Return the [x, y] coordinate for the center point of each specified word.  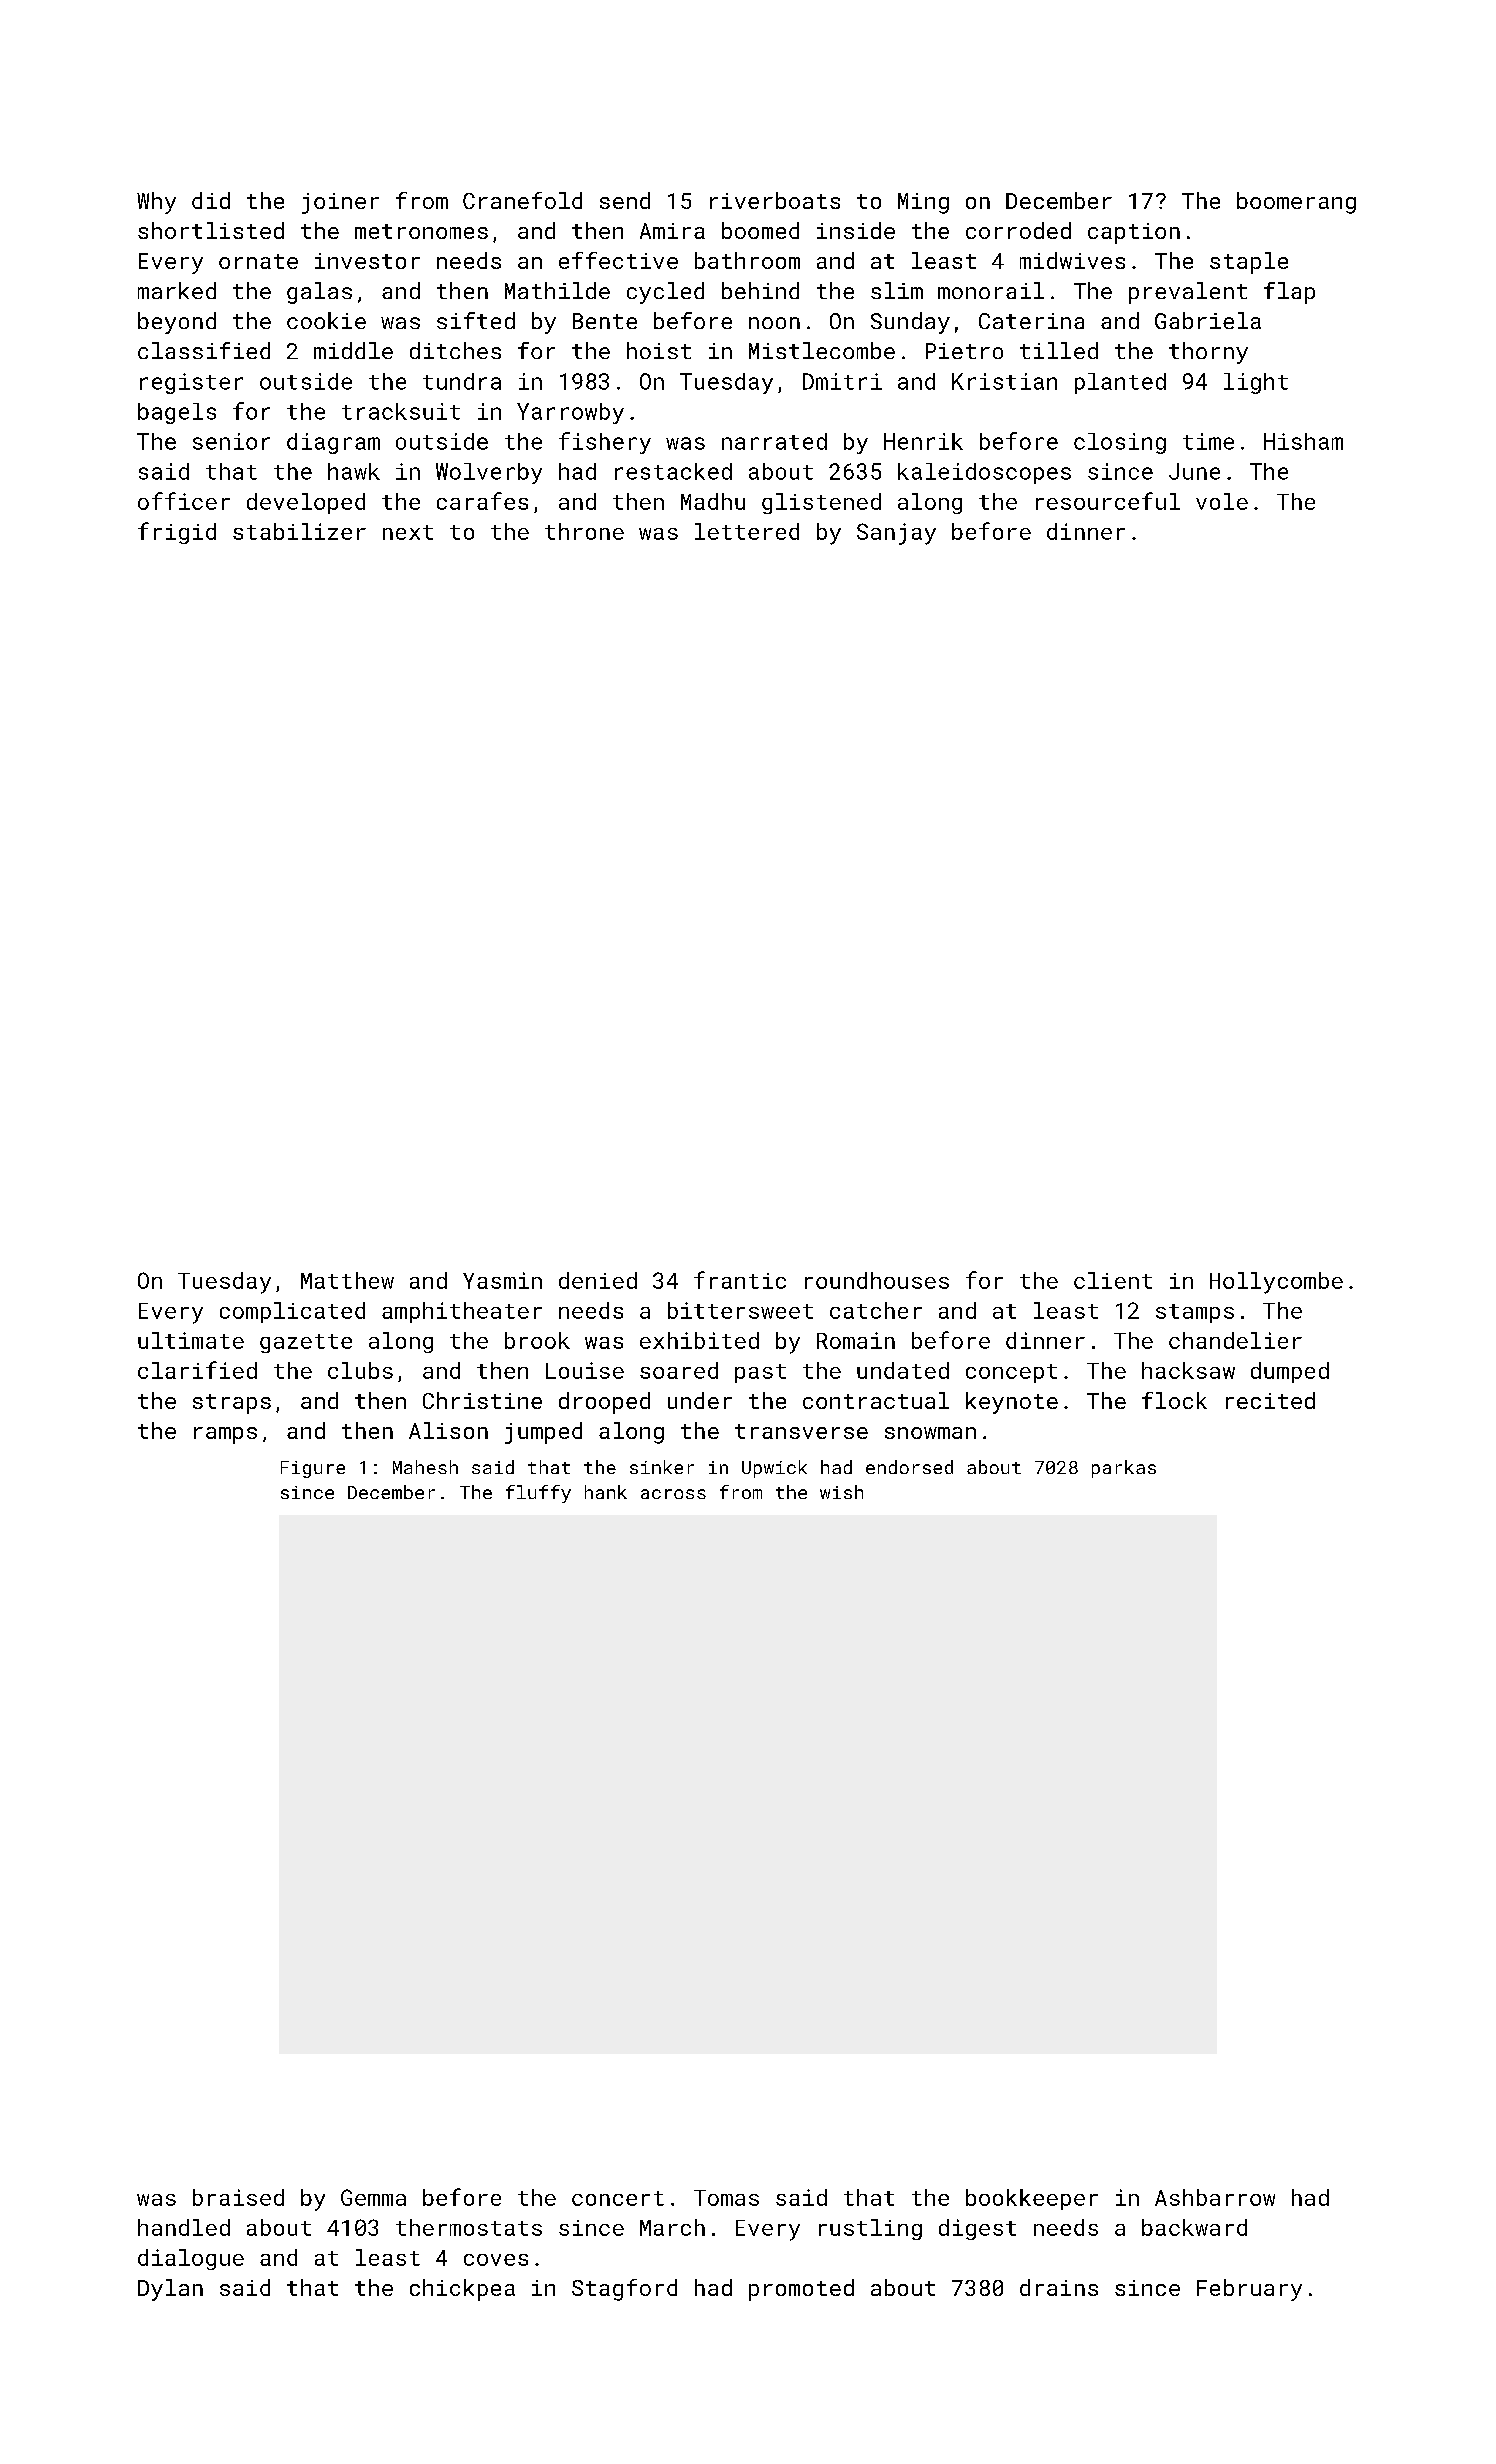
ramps [225, 1435]
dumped [1290, 1372]
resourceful [1108, 501]
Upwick [774, 1469]
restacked [673, 471]
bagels [177, 413]
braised [238, 2197]
